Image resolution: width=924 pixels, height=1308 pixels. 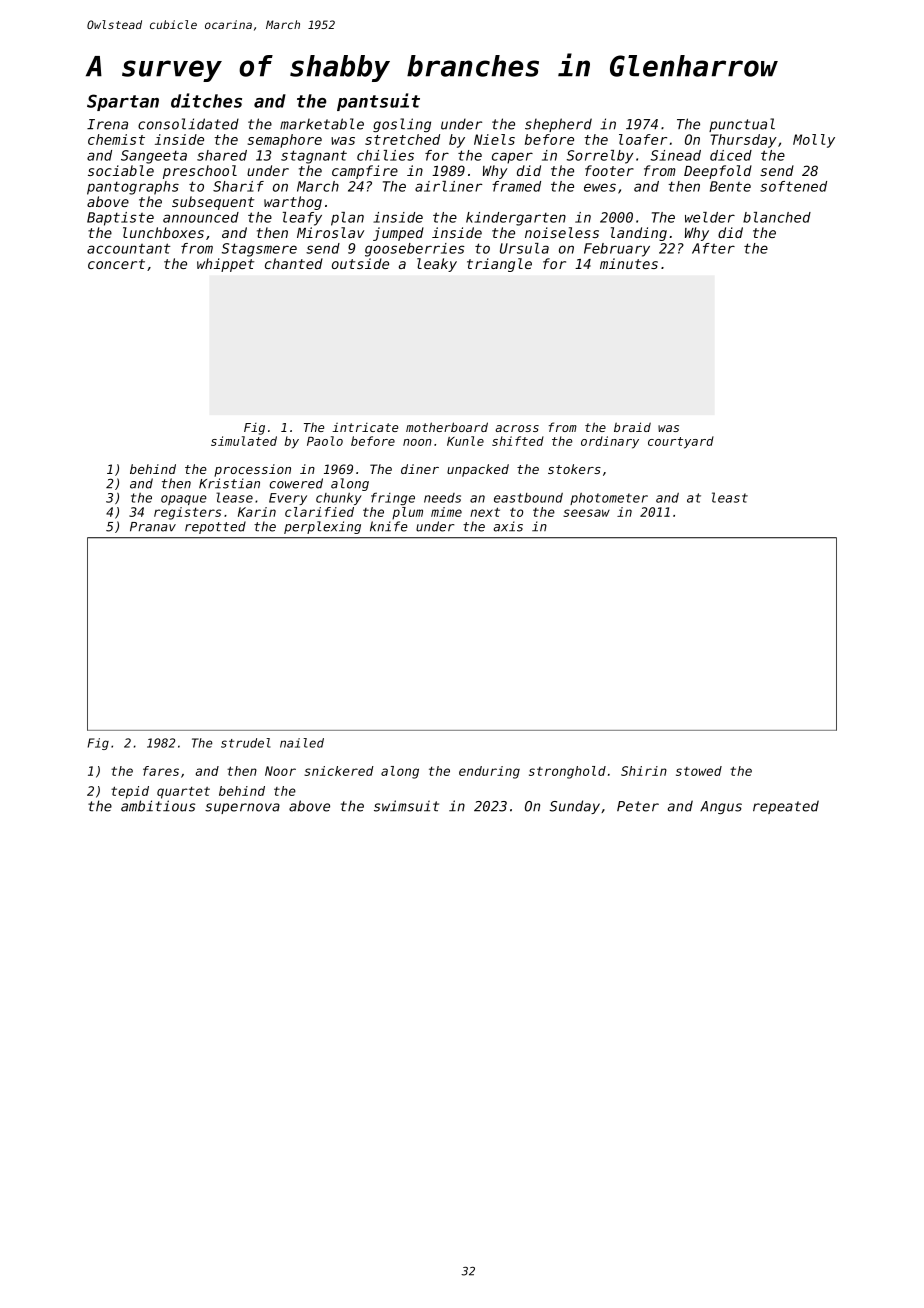 What do you see at coordinates (713, 248) in the screenshot?
I see `After` at bounding box center [713, 248].
